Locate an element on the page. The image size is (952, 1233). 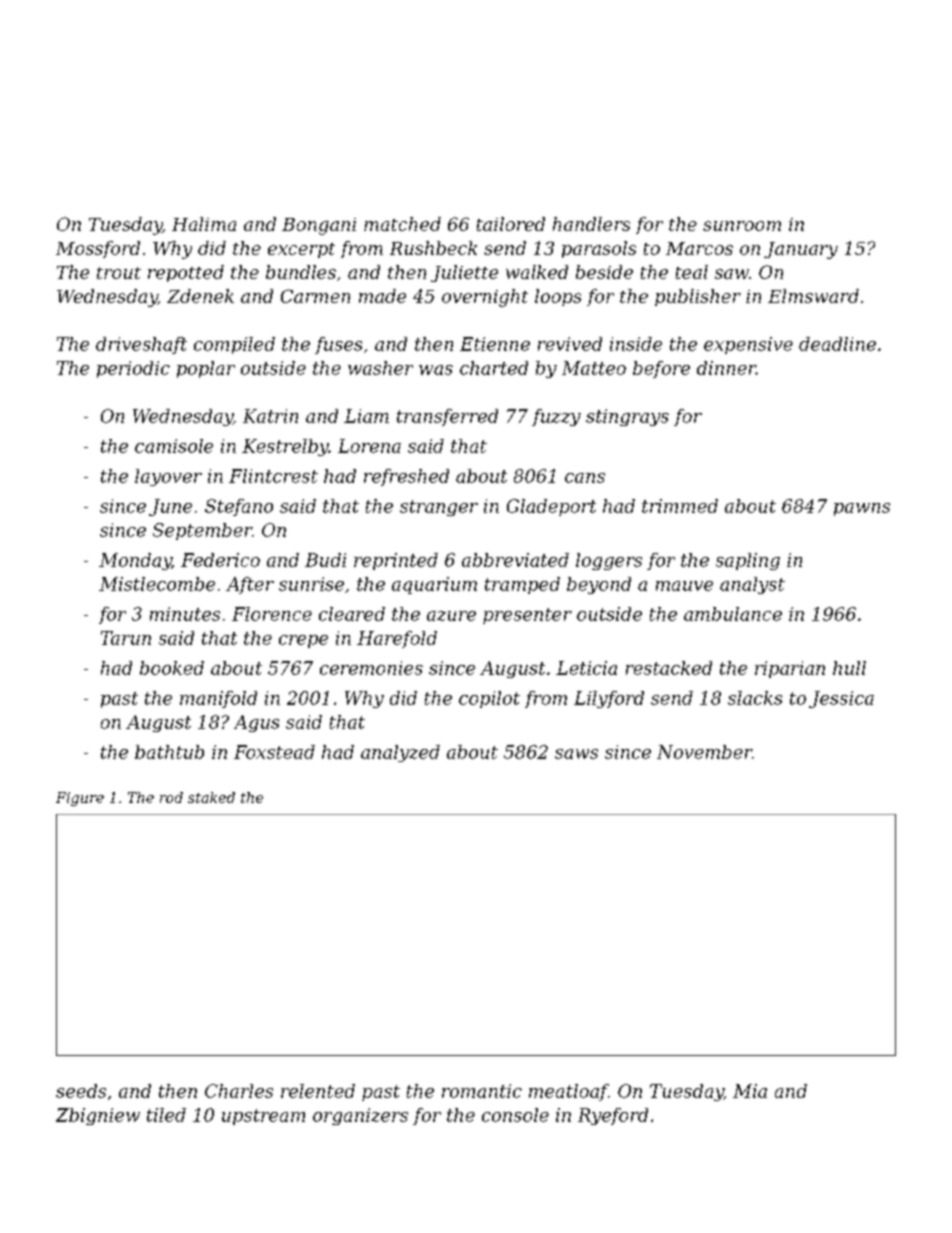
overnight is located at coordinates (485, 298).
